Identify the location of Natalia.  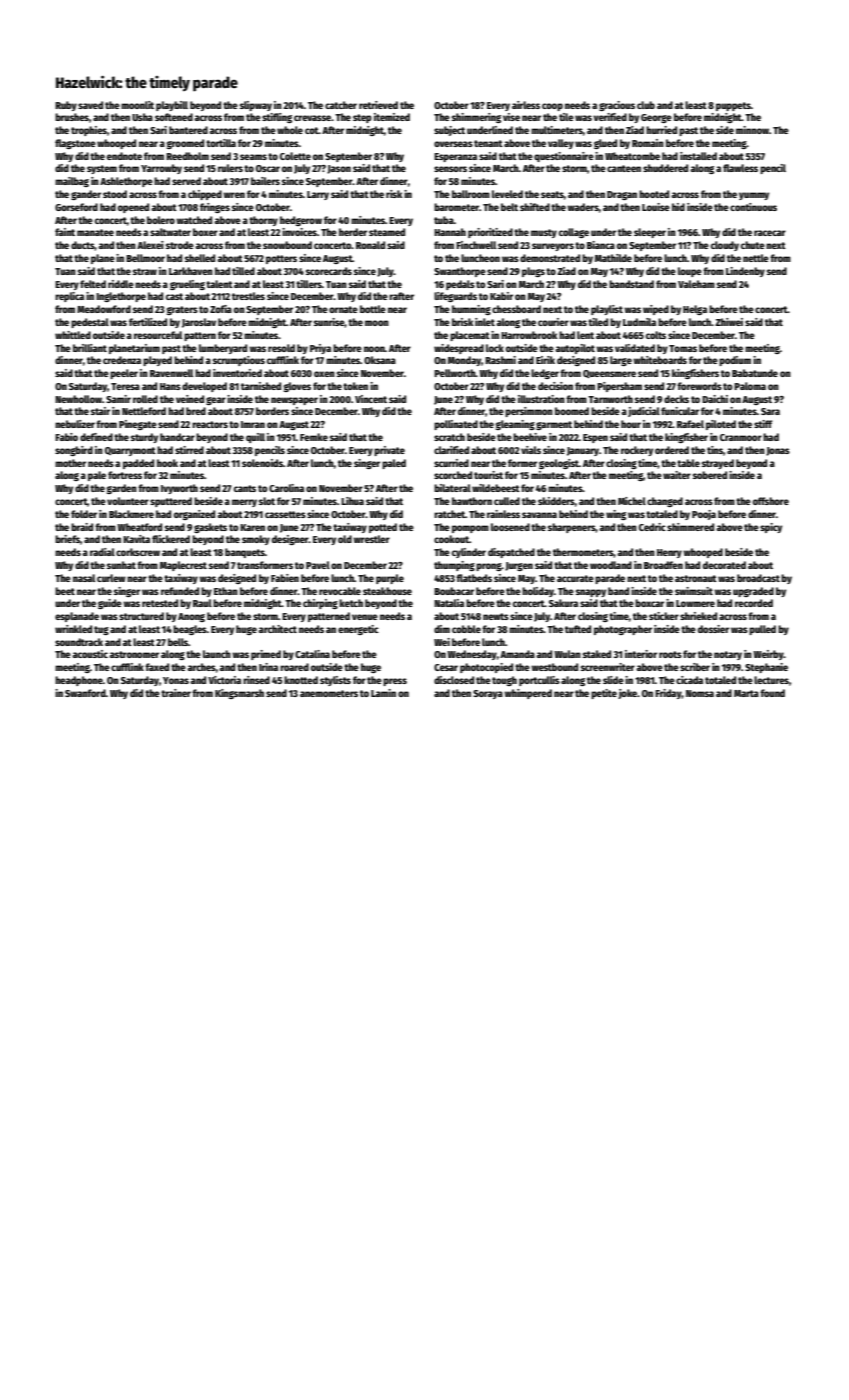
(449, 603).
